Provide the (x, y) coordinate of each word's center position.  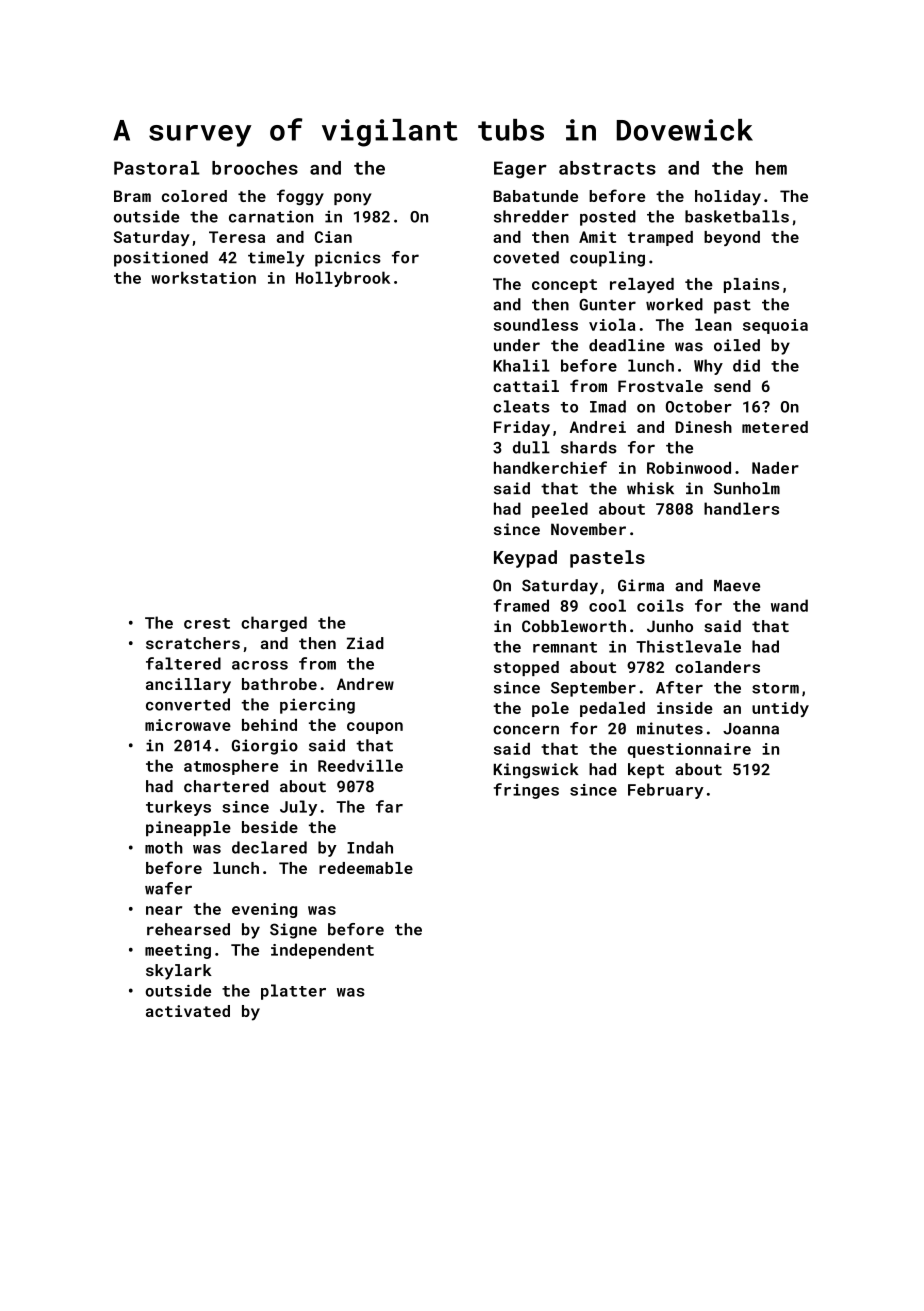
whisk (650, 488)
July (298, 808)
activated (188, 1011)
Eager (520, 170)
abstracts (607, 168)
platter (293, 992)
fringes (526, 791)
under (517, 345)
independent (322, 951)
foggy (300, 197)
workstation (203, 277)
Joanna (751, 729)
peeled (560, 510)
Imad (608, 406)
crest (207, 623)
